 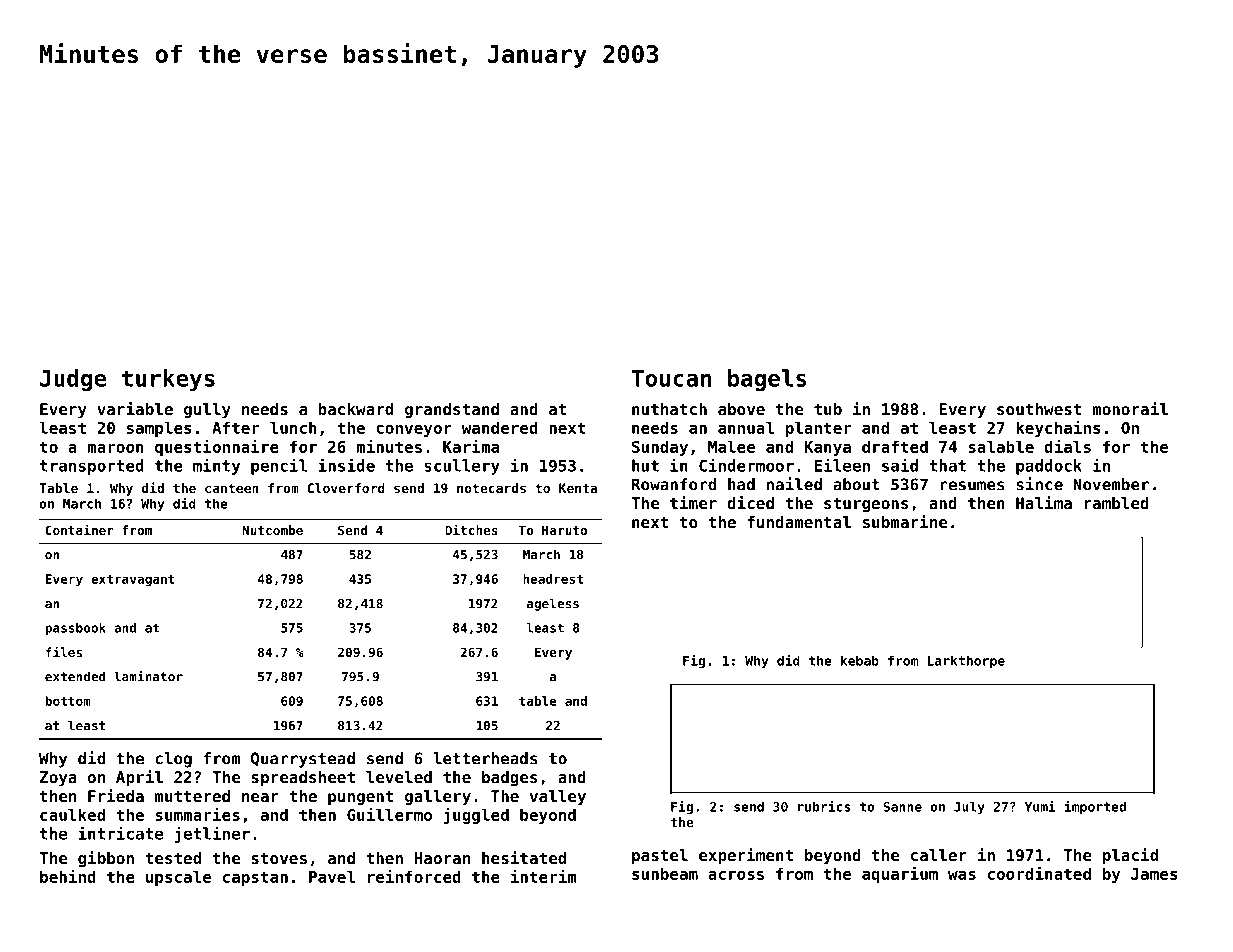 What do you see at coordinates (485, 758) in the image?
I see `letterheads` at bounding box center [485, 758].
